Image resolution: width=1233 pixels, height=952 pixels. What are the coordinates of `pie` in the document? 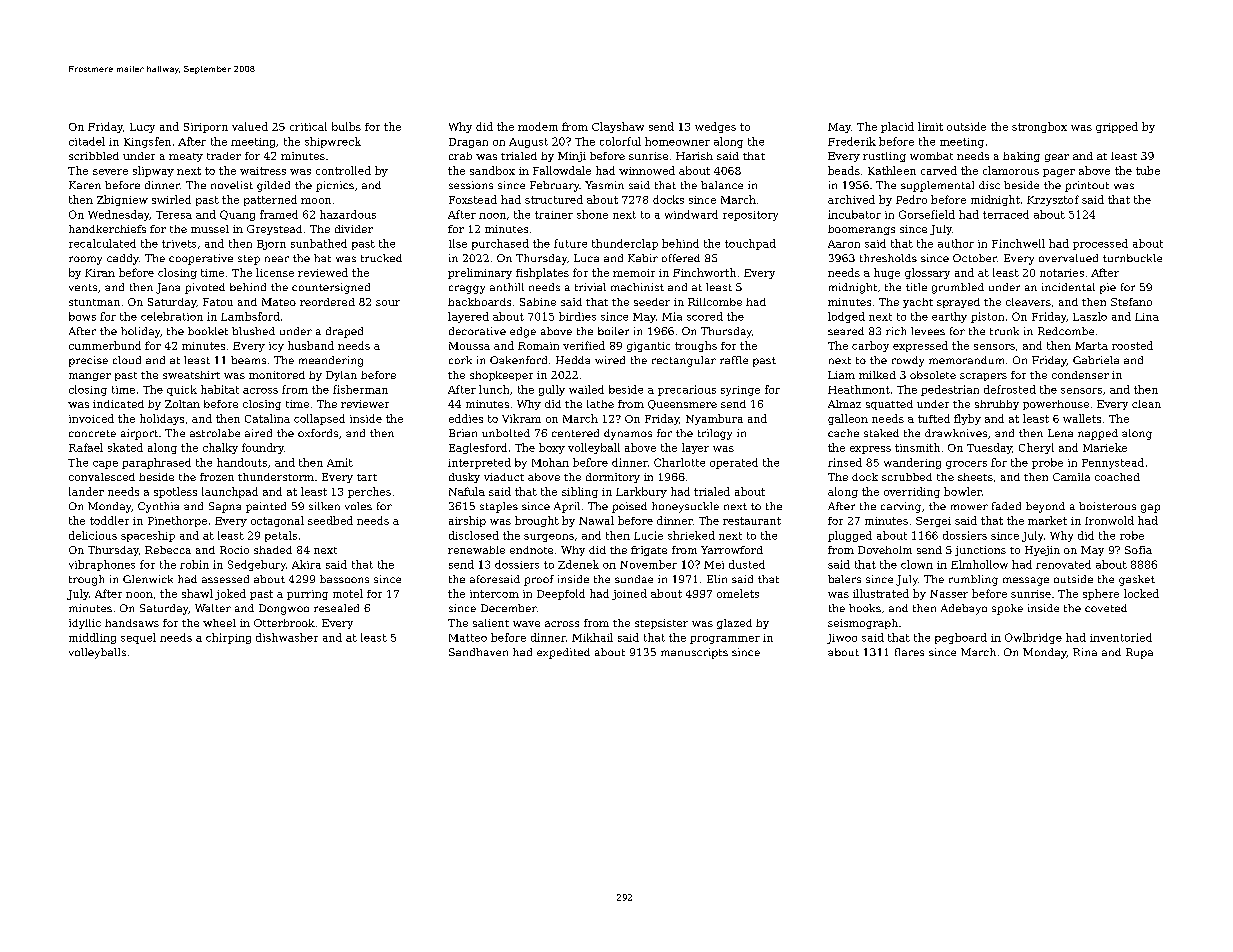 It's located at (1108, 288).
